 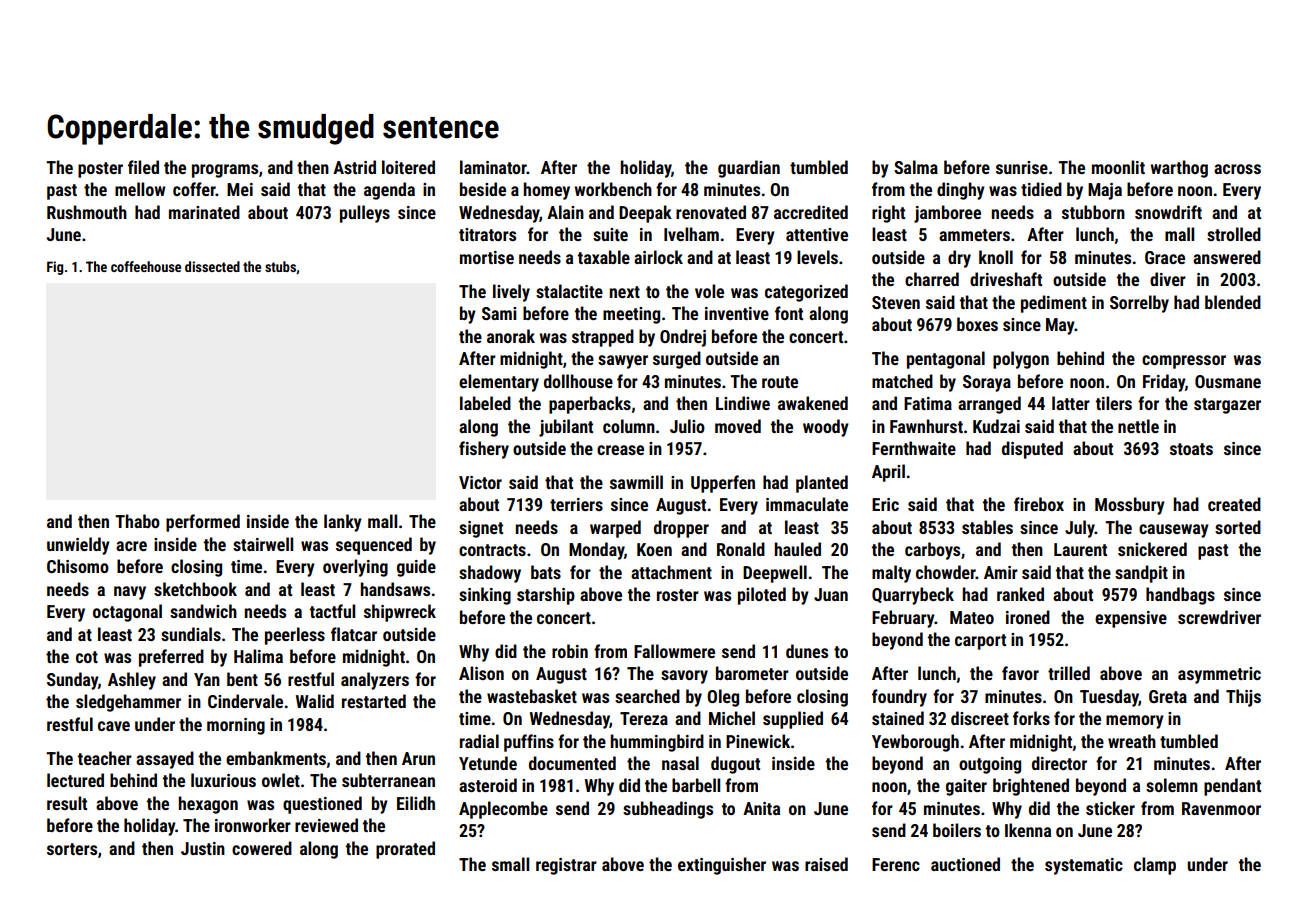 I want to click on systematic, so click(x=1084, y=866).
